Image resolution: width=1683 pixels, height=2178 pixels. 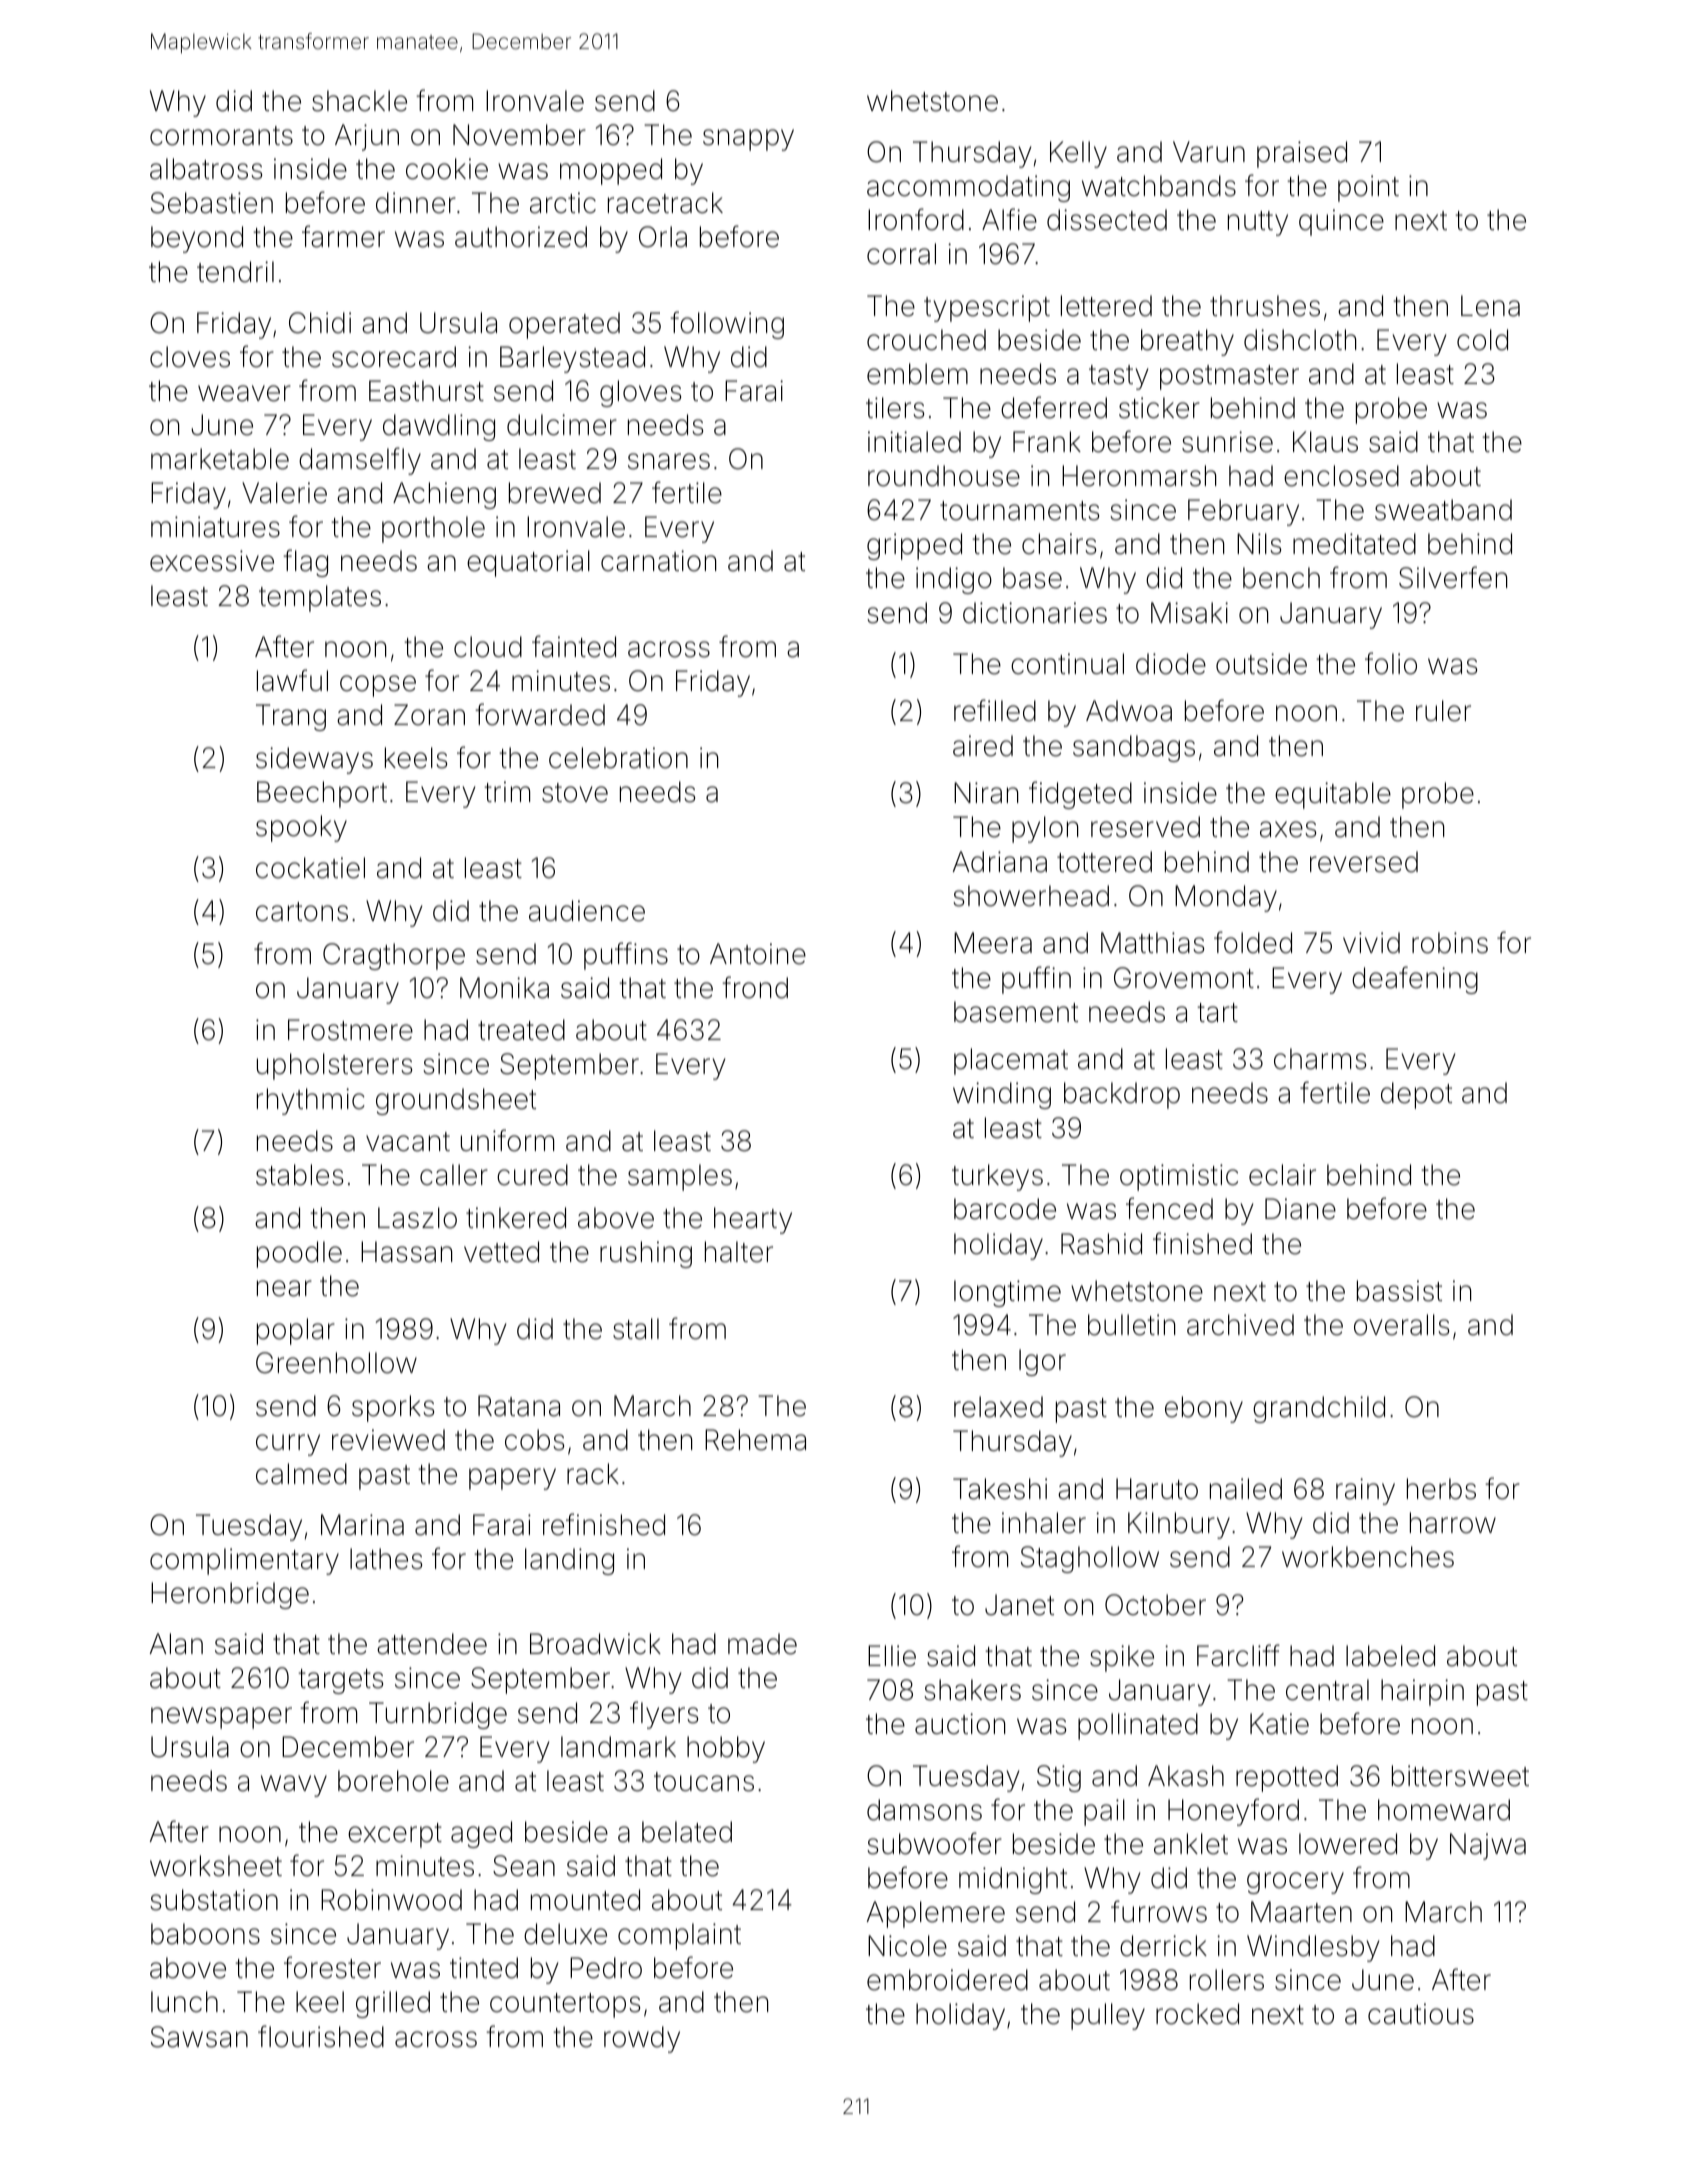 I want to click on cartons, so click(x=302, y=912).
